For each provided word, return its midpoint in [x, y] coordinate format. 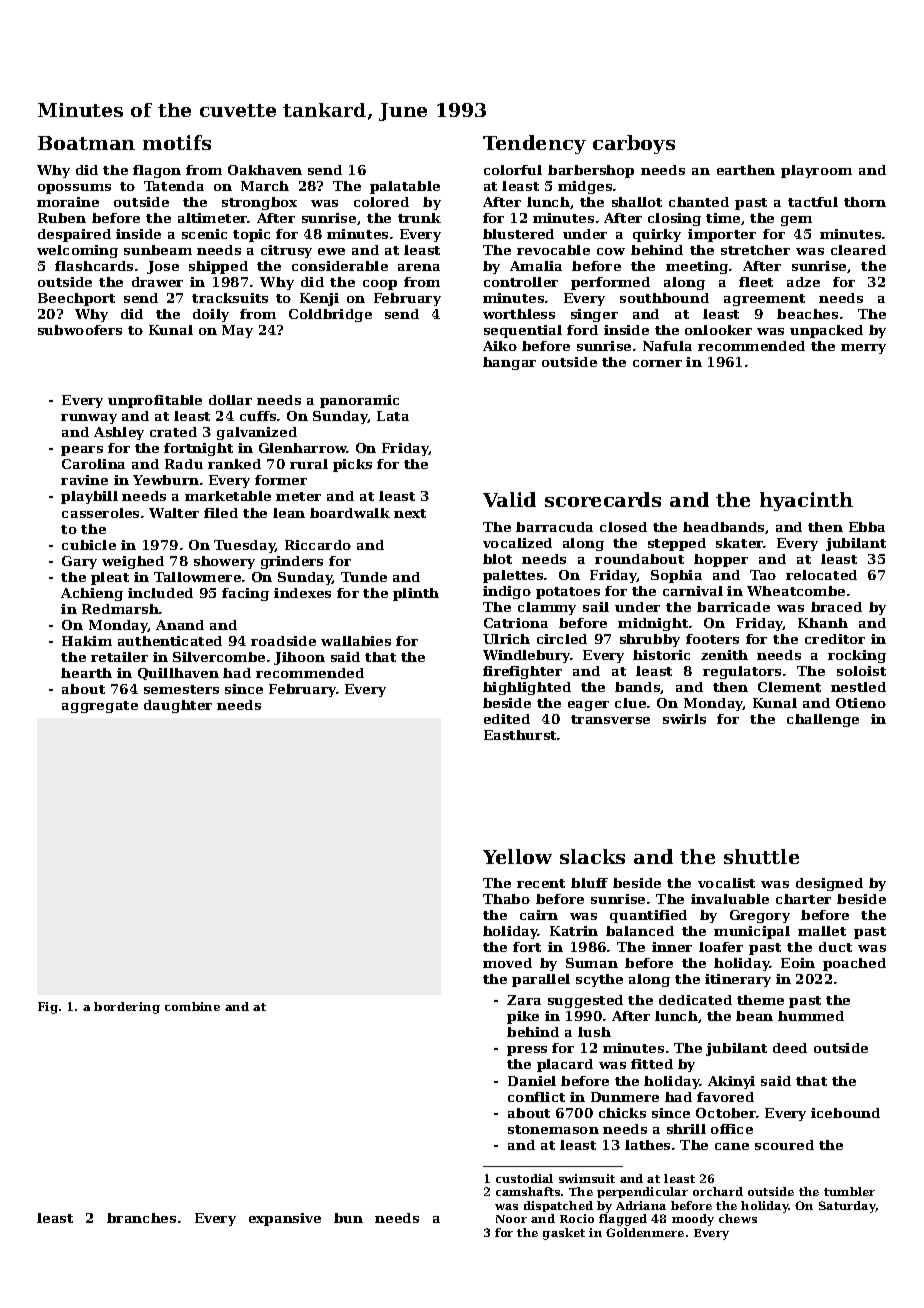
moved [507, 963]
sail [596, 607]
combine [192, 1006]
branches [141, 1218]
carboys [634, 144]
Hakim [87, 641]
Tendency [534, 144]
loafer [721, 947]
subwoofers [80, 330]
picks [352, 465]
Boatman [86, 143]
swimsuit [587, 1178]
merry [863, 349]
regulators [742, 672]
